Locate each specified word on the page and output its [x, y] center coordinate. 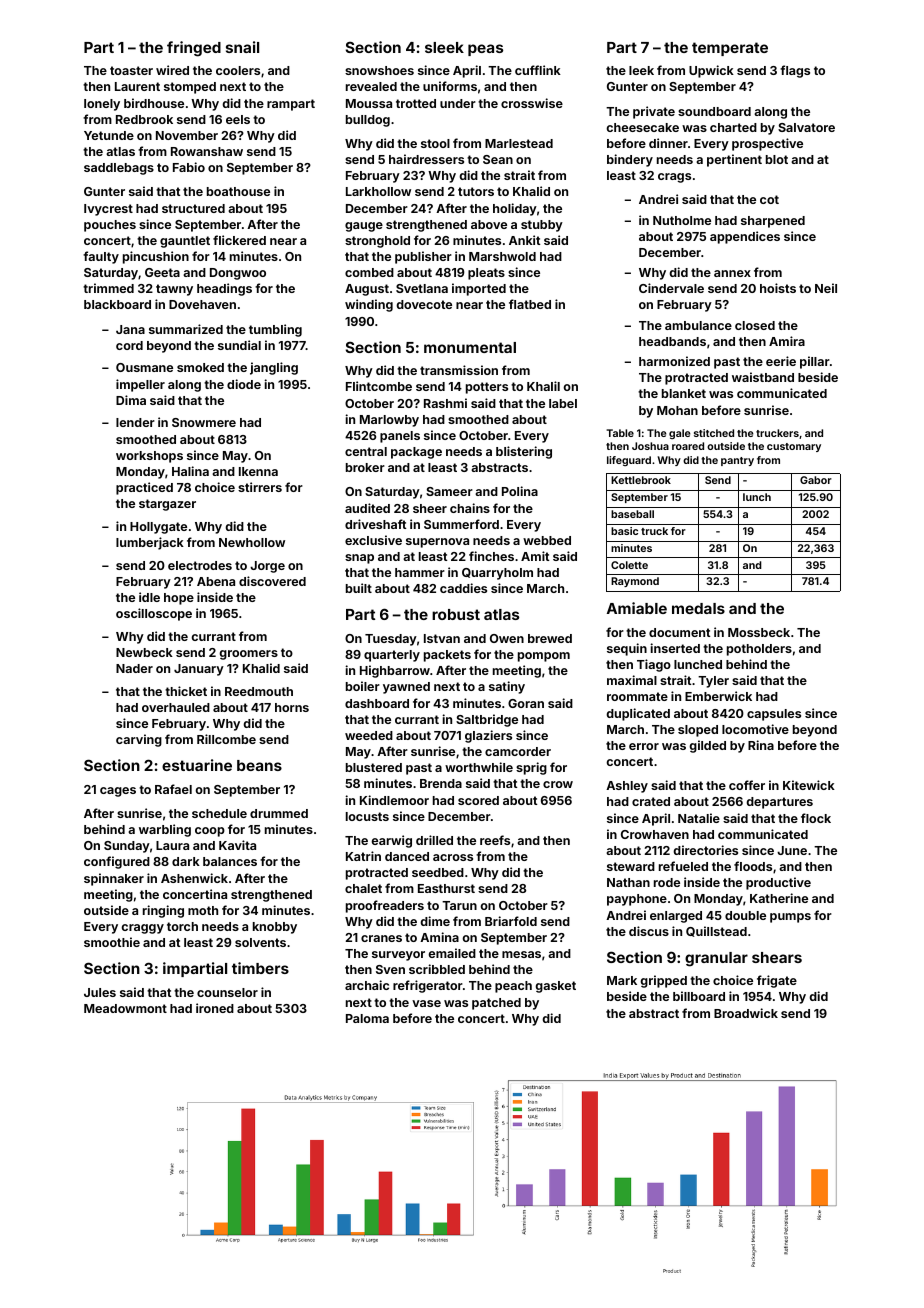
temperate [730, 49]
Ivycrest [108, 210]
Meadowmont [125, 1008]
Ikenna [258, 471]
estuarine [197, 765]
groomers [248, 655]
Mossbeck [759, 632]
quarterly [392, 656]
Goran [526, 703]
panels [400, 437]
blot [777, 159]
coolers [238, 70]
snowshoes [379, 70]
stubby [542, 226]
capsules [774, 715]
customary [794, 447]
